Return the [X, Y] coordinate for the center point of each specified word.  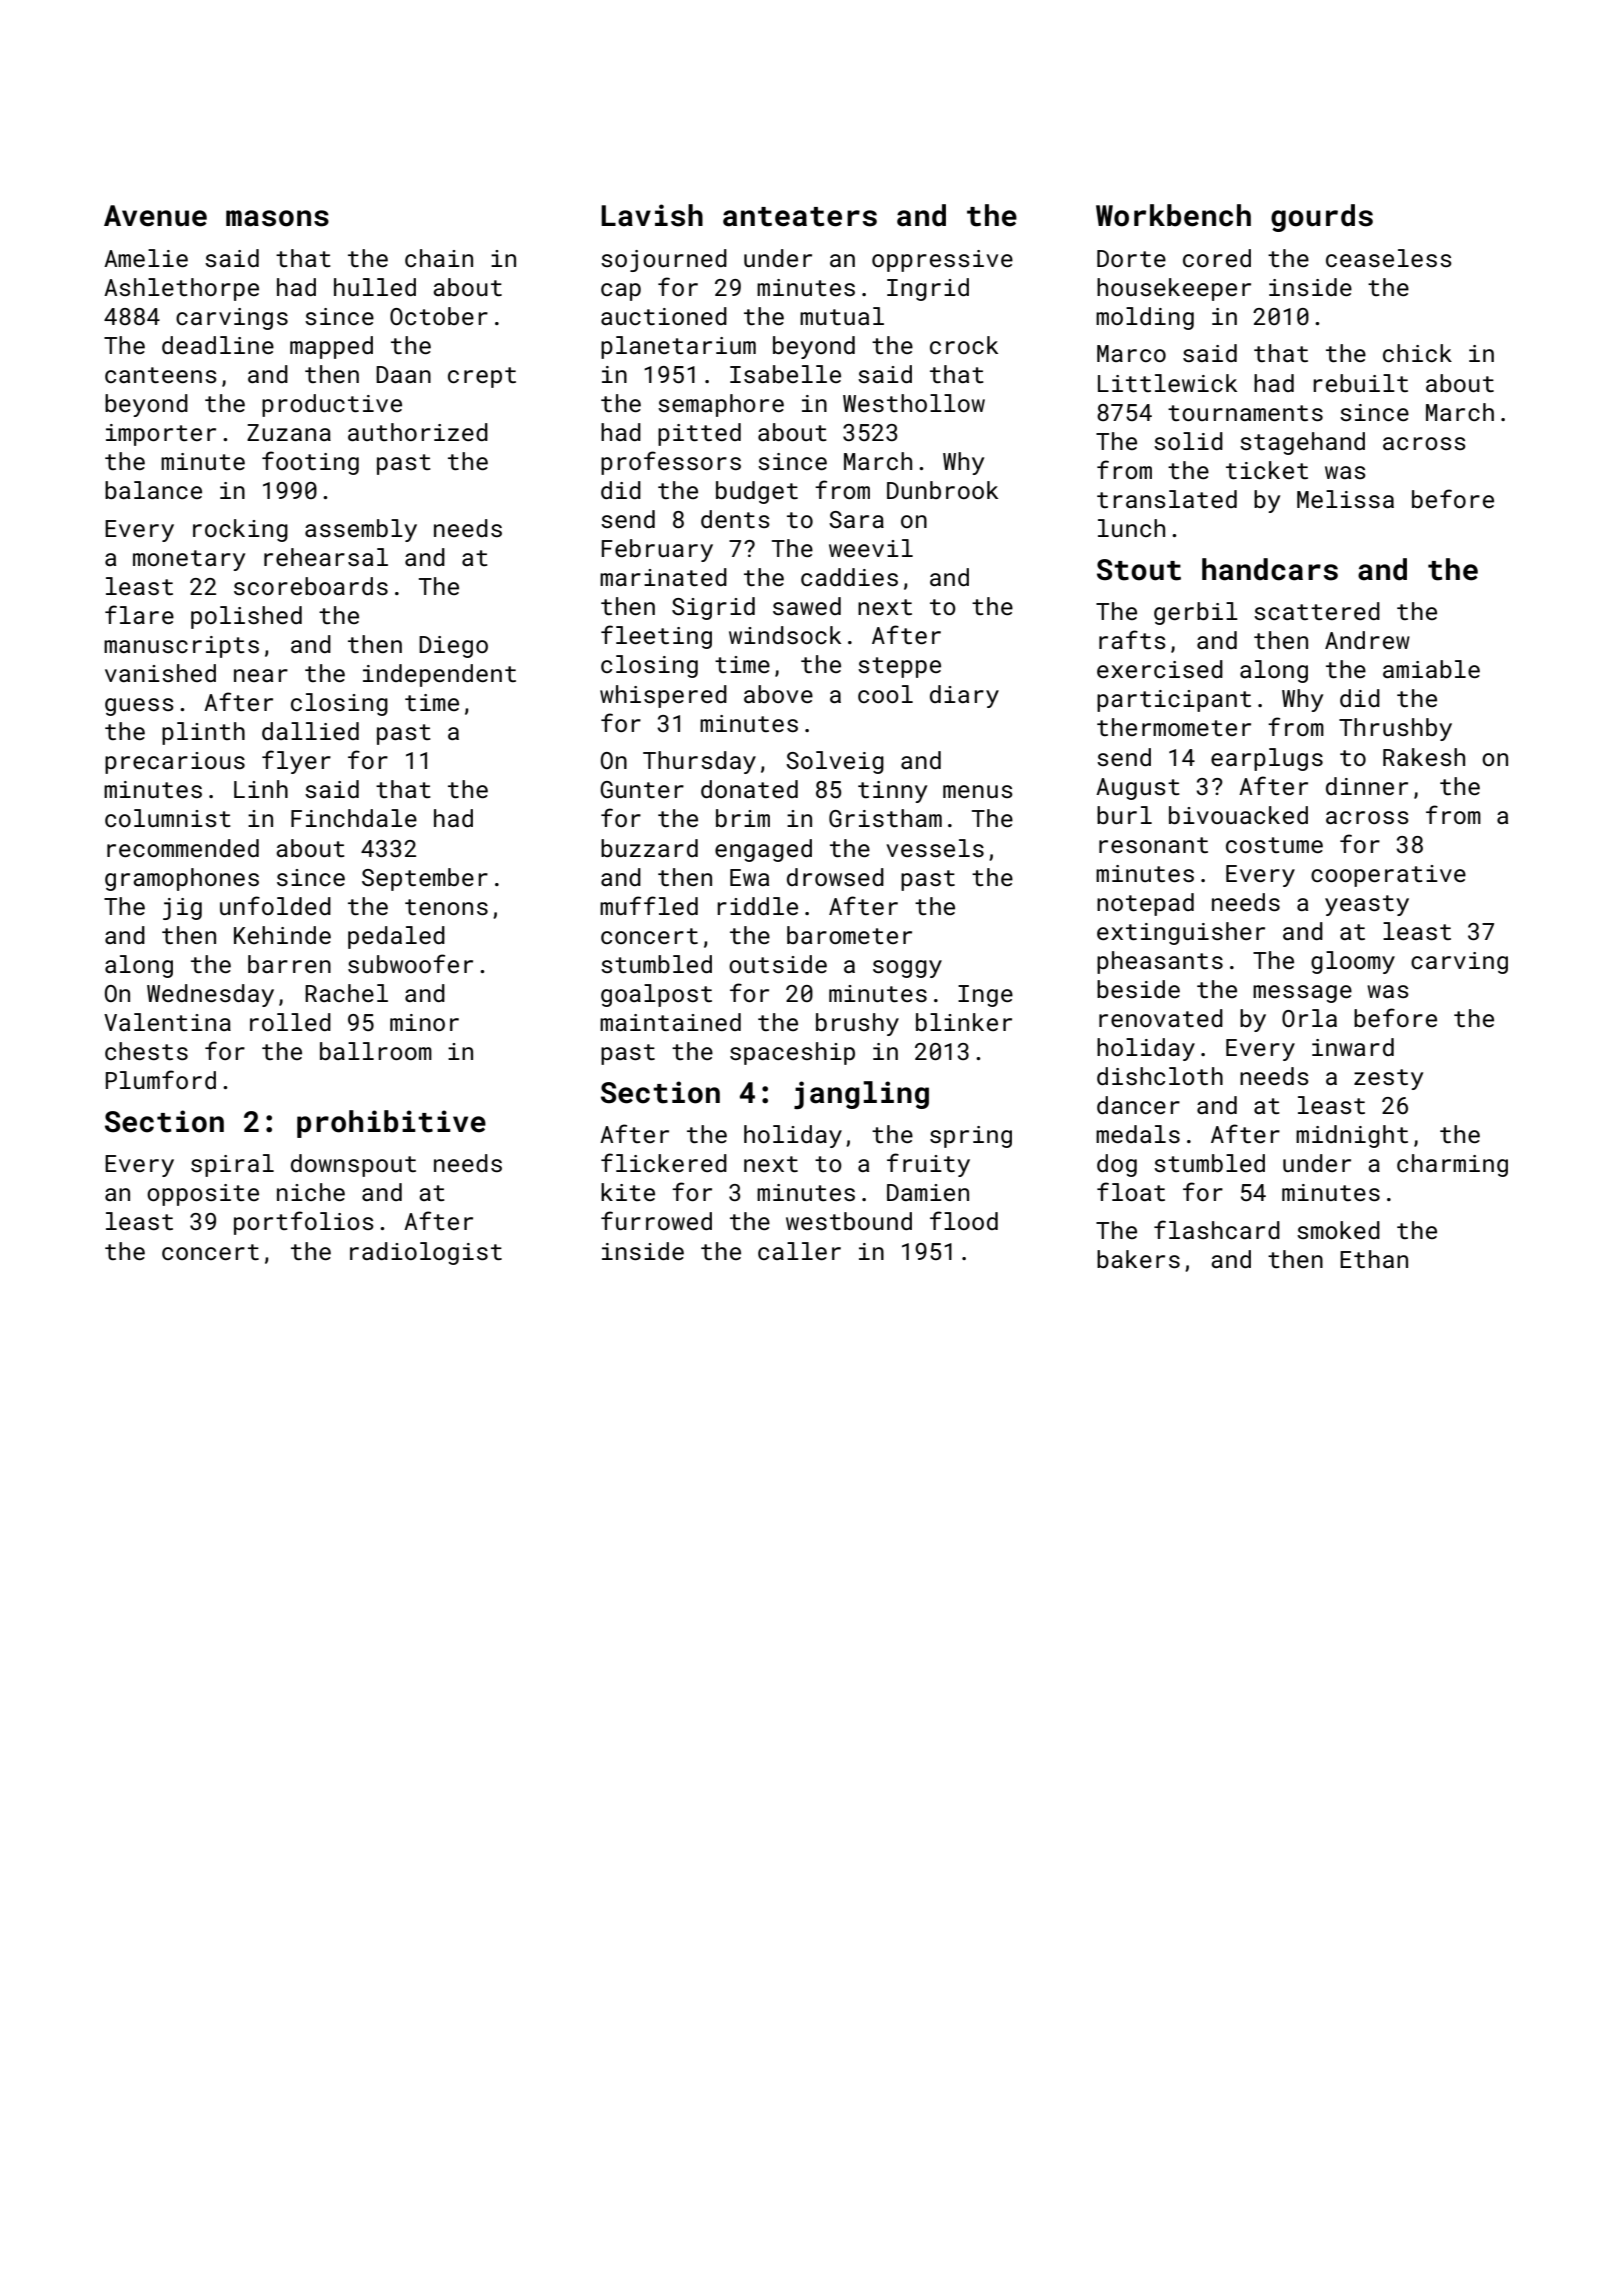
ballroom [376, 1051]
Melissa [1345, 499]
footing [310, 463]
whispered [663, 696]
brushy [857, 1024]
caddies [849, 577]
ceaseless [1389, 258]
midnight [1352, 1136]
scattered [1317, 611]
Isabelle [785, 374]
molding [1145, 318]
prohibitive [391, 1124]
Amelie [146, 258]
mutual [842, 316]
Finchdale [354, 818]
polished [246, 617]
